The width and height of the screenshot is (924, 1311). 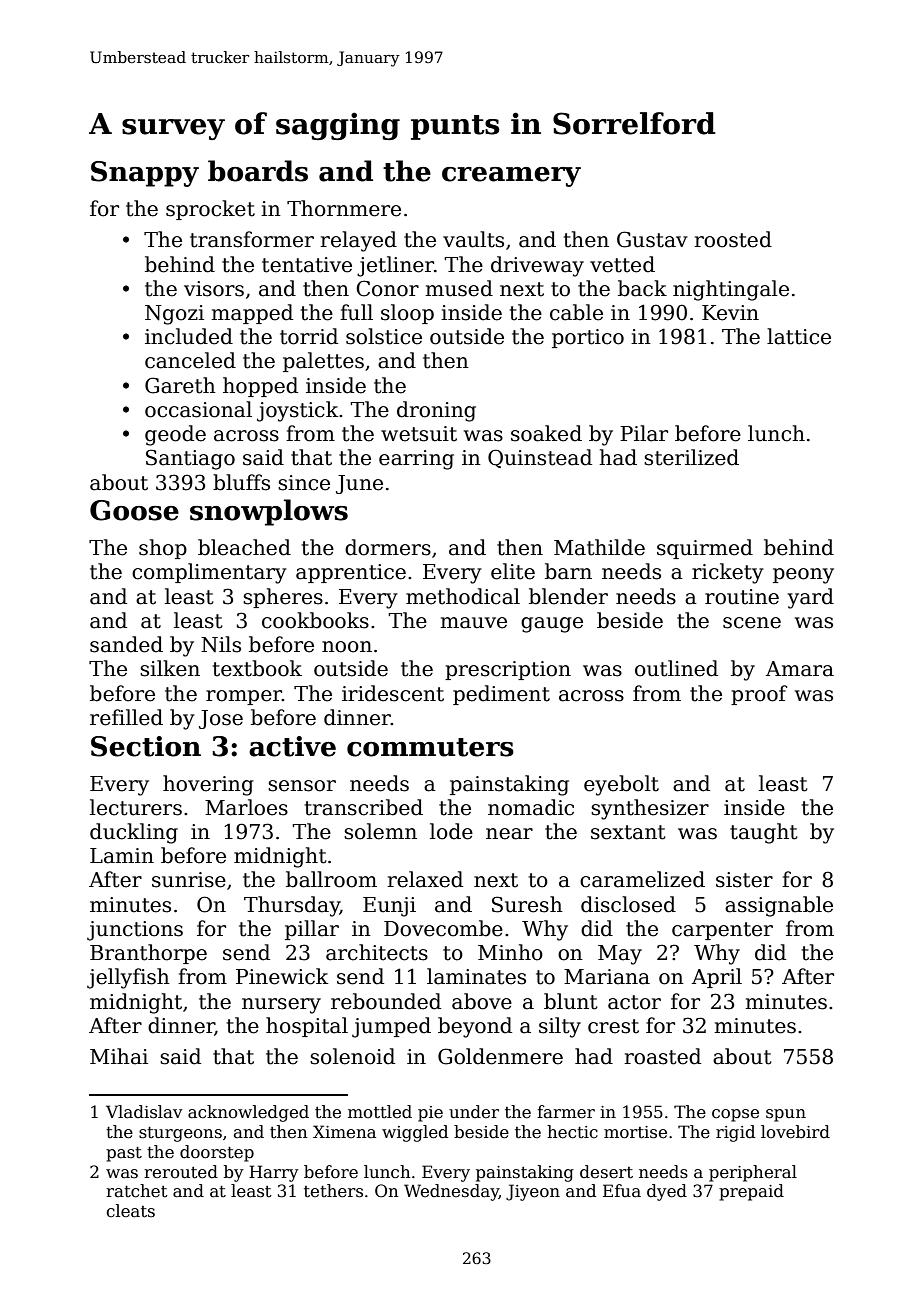 What do you see at coordinates (474, 1112) in the screenshot?
I see `under` at bounding box center [474, 1112].
